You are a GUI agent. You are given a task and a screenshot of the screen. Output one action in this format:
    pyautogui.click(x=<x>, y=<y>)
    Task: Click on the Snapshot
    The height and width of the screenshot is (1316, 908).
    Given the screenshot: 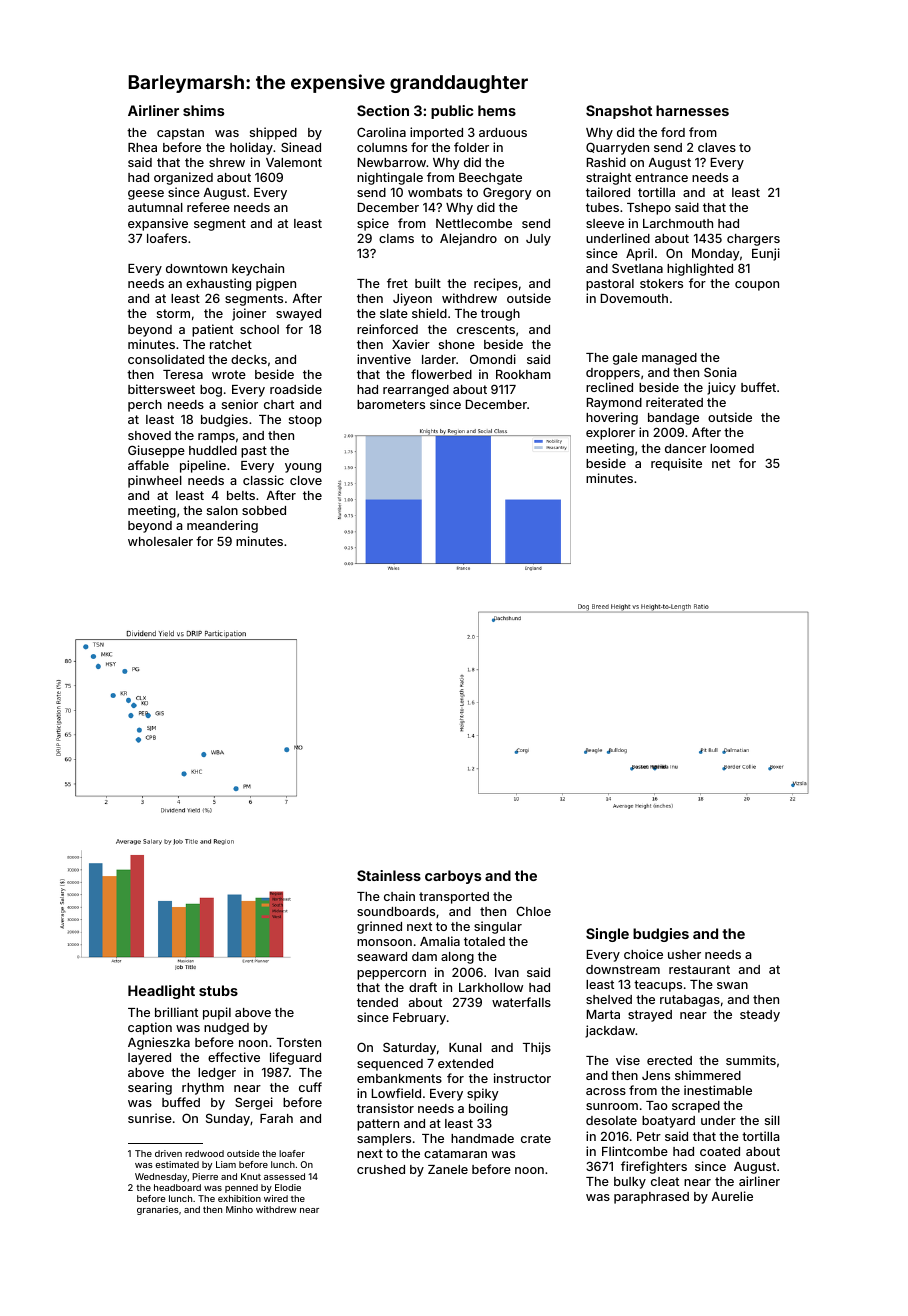 What is the action you would take?
    pyautogui.click(x=619, y=112)
